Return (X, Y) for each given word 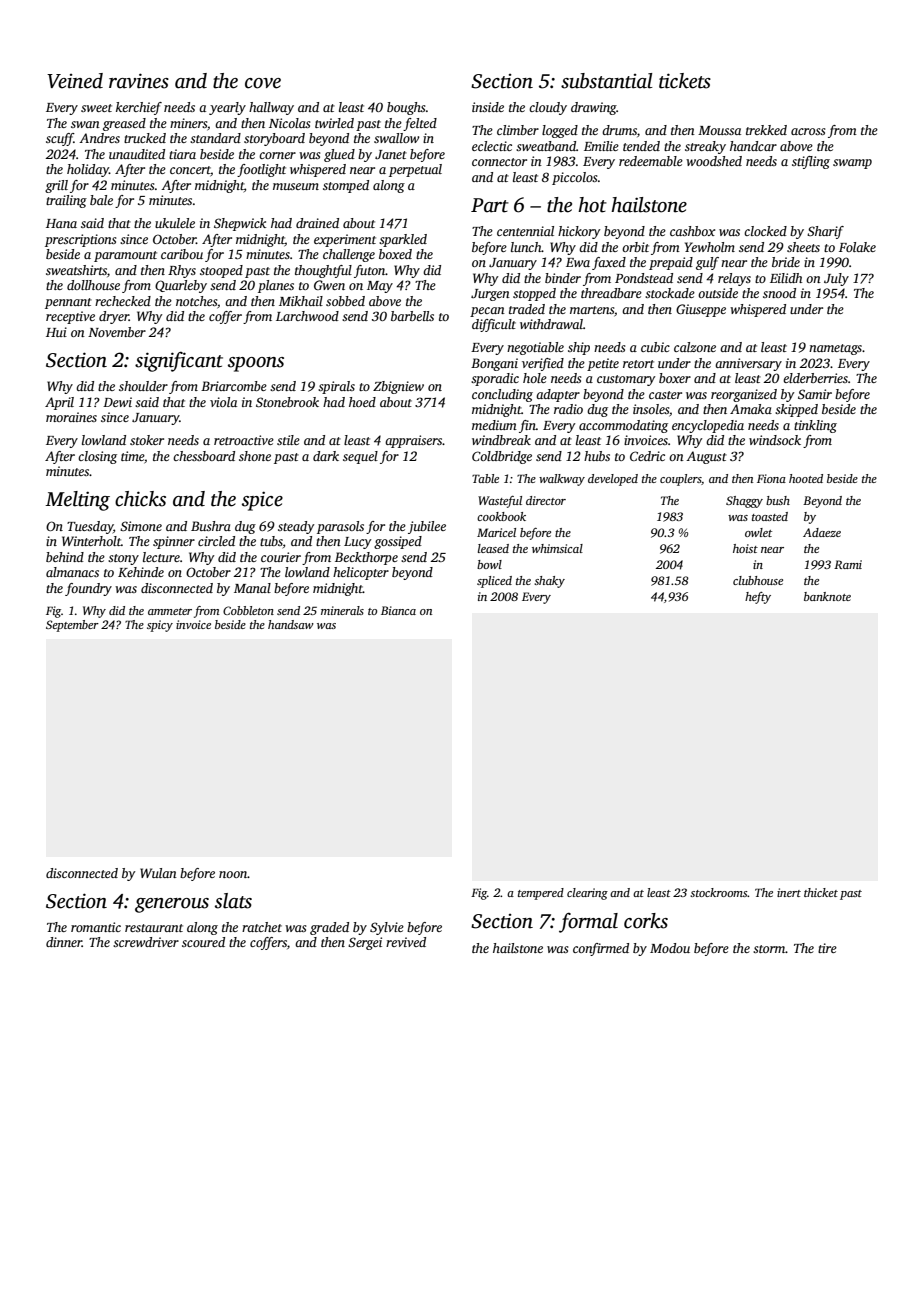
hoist (745, 548)
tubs (271, 541)
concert (190, 171)
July (836, 279)
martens (592, 310)
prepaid (671, 263)
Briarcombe (234, 386)
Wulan (158, 873)
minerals (342, 610)
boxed (395, 254)
